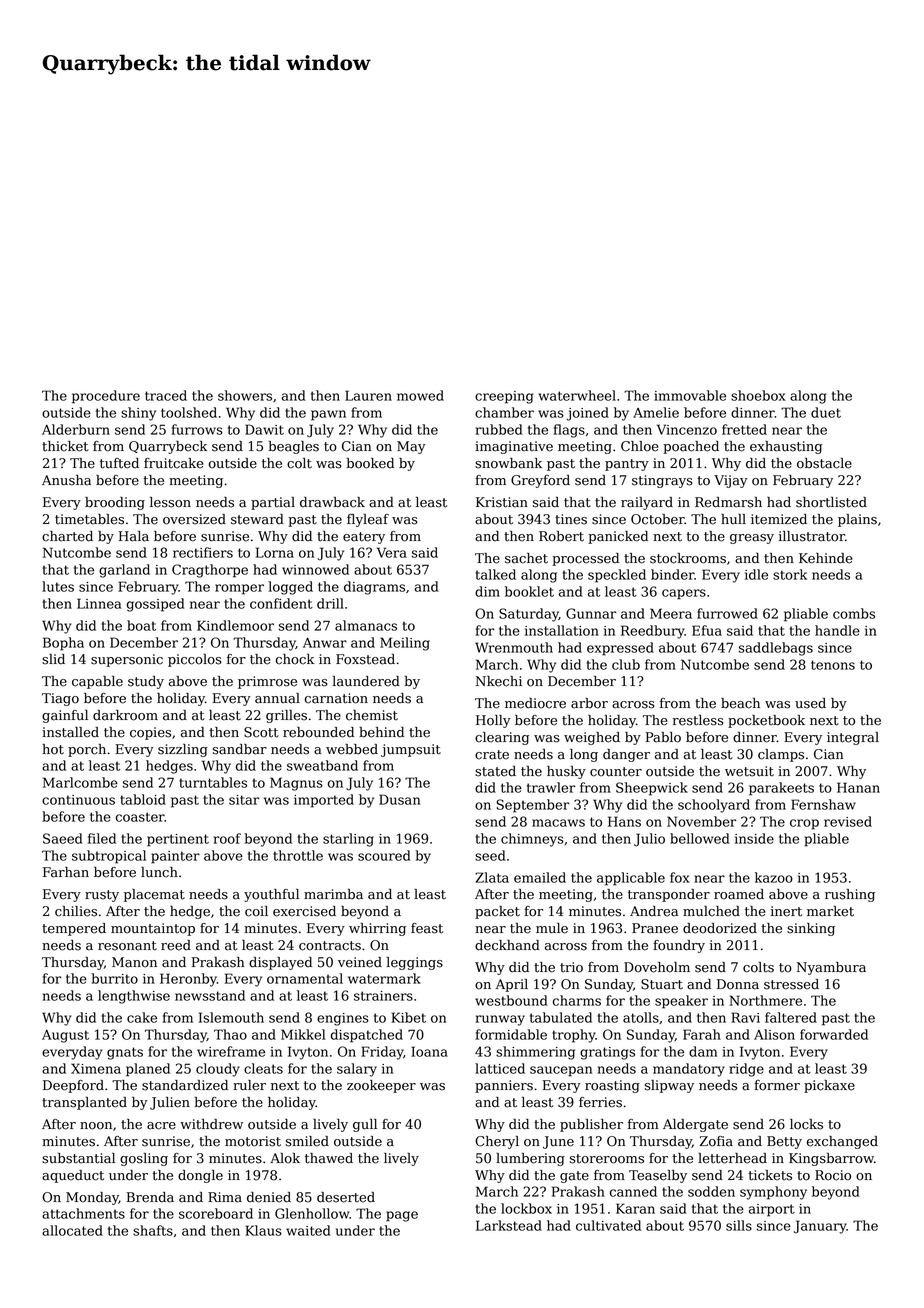 This image has height=1308, width=924. What do you see at coordinates (752, 539) in the image?
I see `greasy` at bounding box center [752, 539].
